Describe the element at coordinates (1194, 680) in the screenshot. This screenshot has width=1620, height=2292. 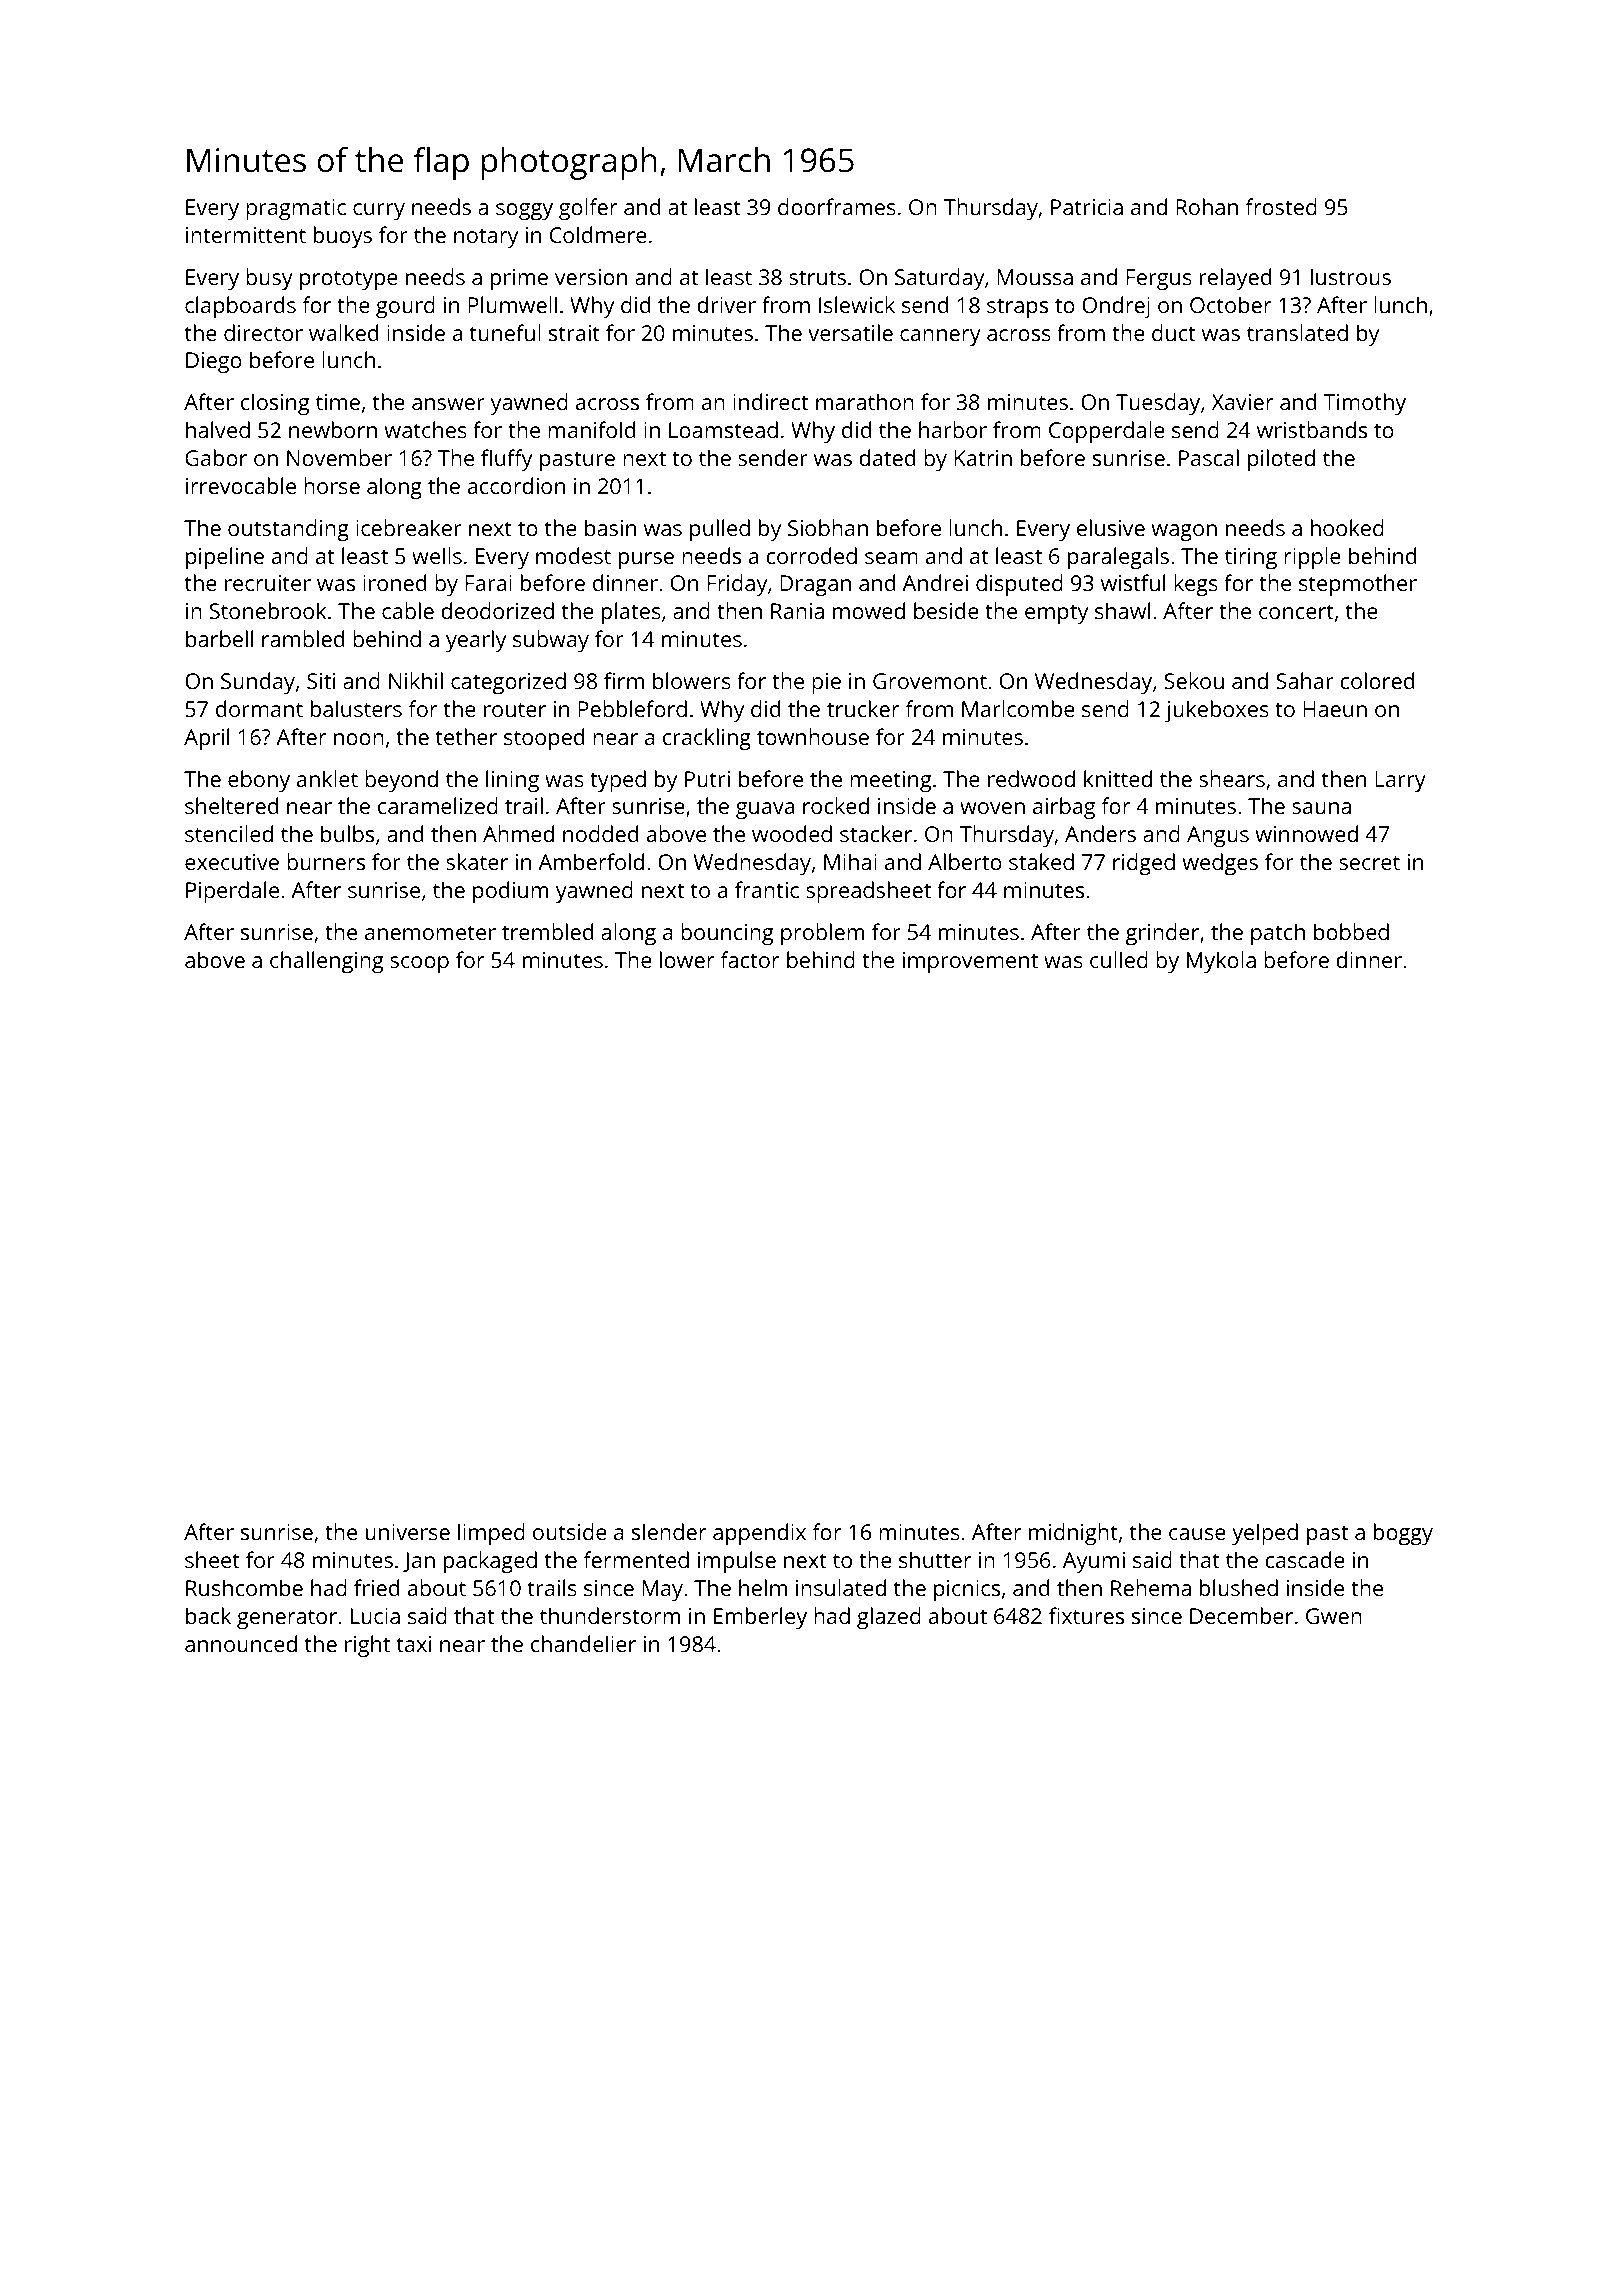
I see `Sekou` at that location.
